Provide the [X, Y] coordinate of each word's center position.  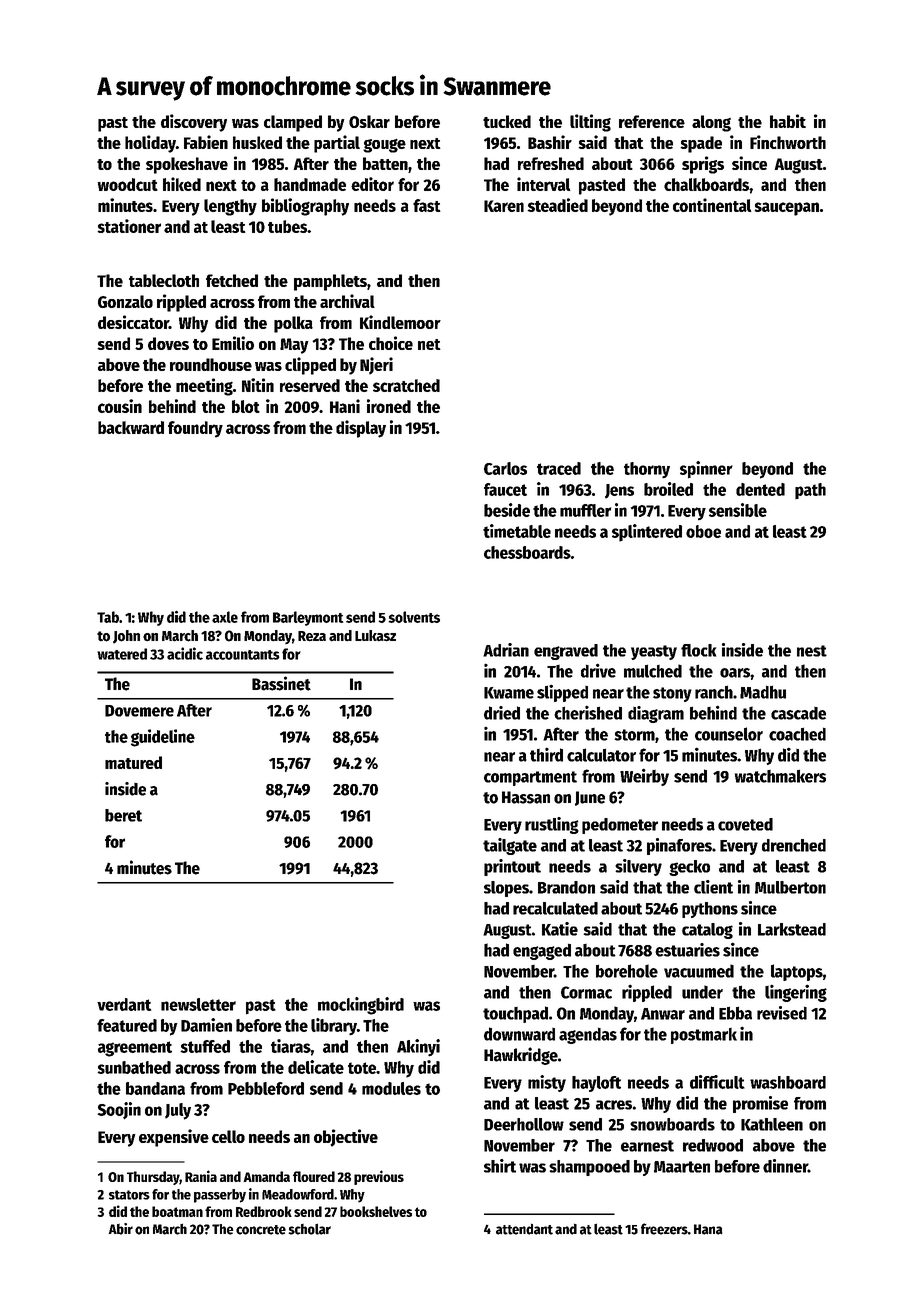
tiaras [291, 1046]
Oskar [369, 121]
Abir [120, 1229]
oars [735, 673]
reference [652, 121]
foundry [195, 429]
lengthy [230, 207]
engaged [542, 951]
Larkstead [792, 929]
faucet [505, 489]
